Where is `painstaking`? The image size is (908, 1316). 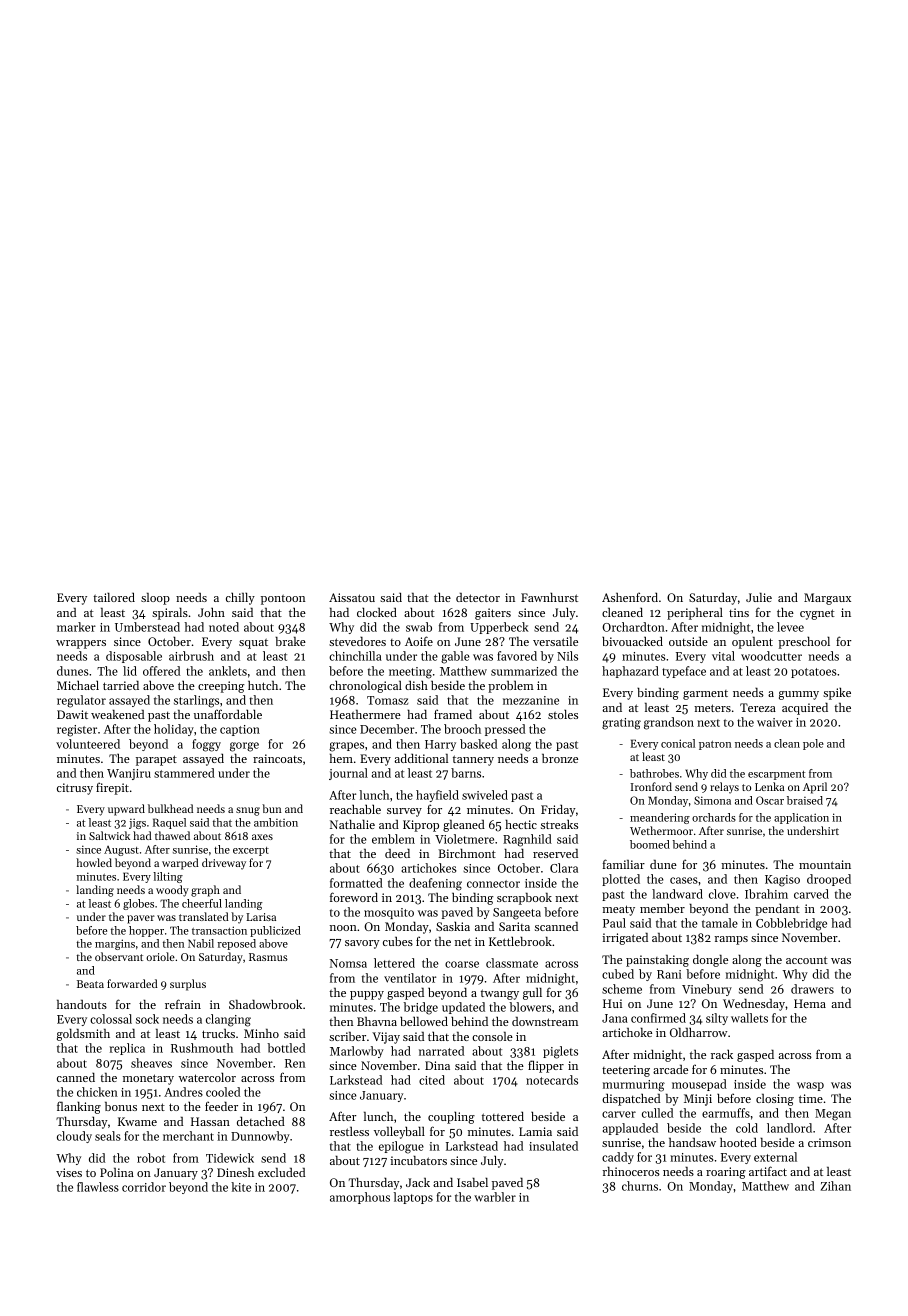
painstaking is located at coordinates (657, 961).
